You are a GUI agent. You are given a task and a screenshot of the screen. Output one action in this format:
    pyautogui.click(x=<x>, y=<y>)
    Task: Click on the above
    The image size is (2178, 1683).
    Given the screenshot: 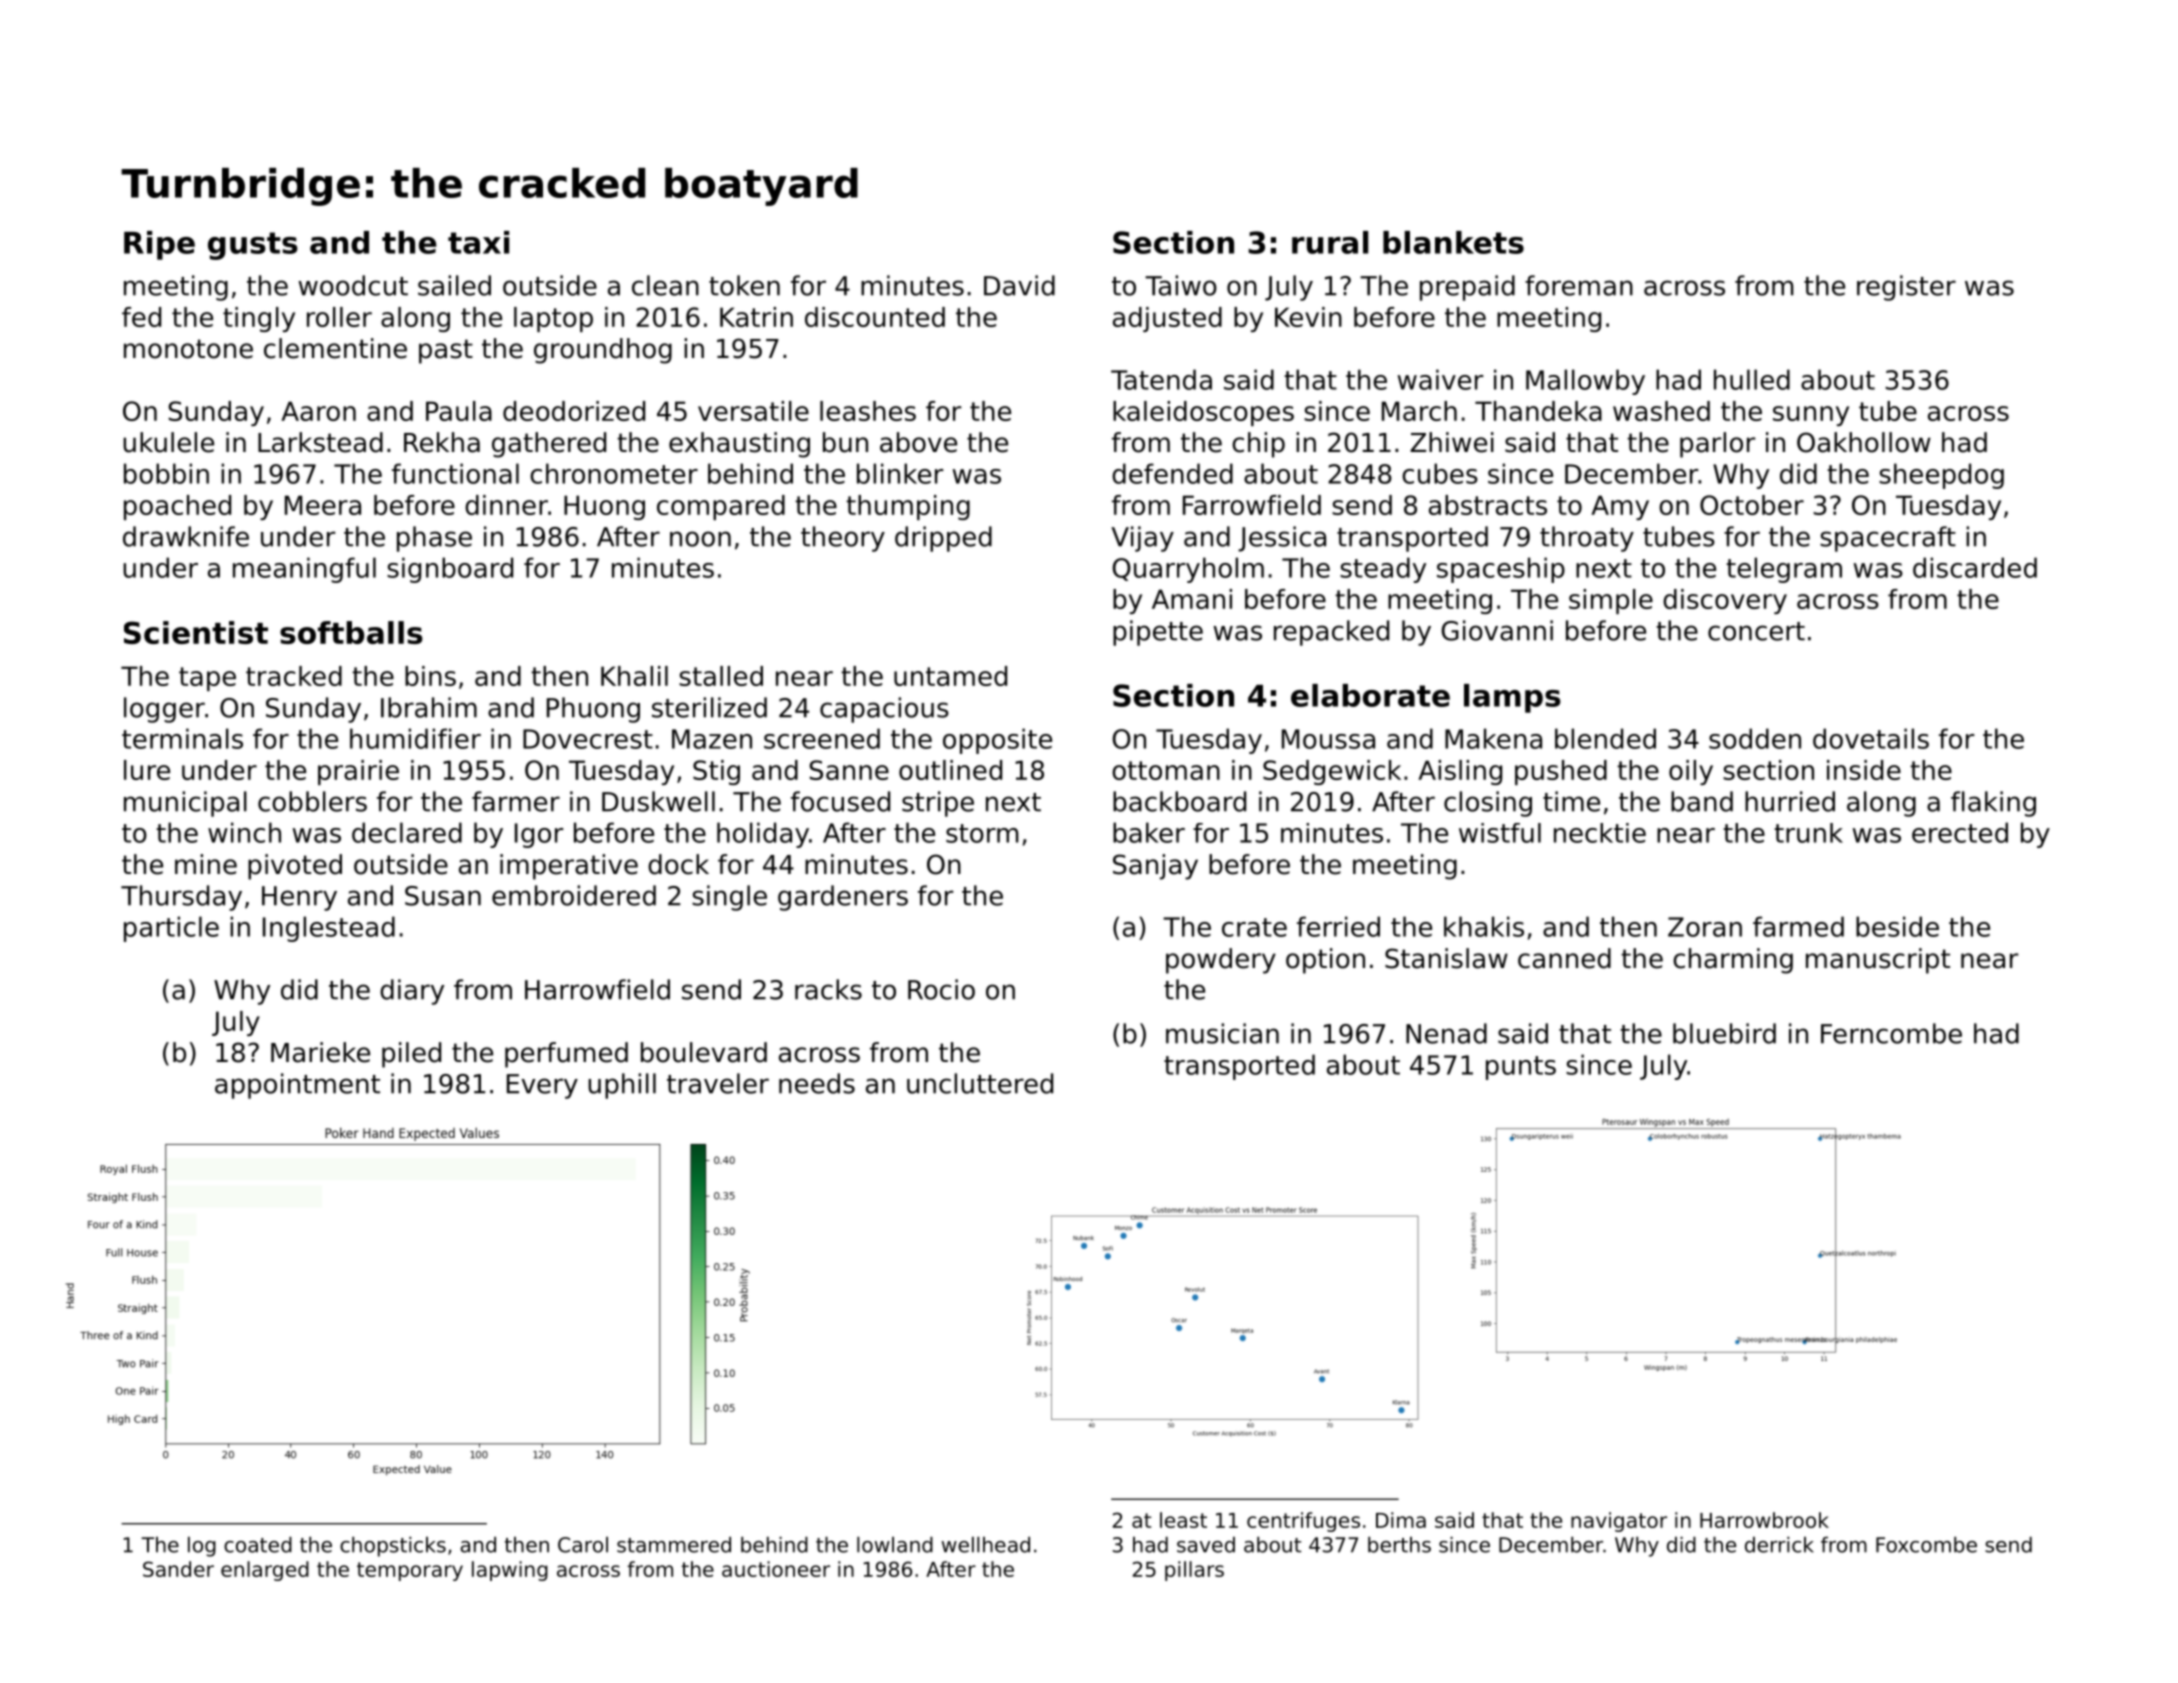 What is the action you would take?
    pyautogui.click(x=918, y=442)
